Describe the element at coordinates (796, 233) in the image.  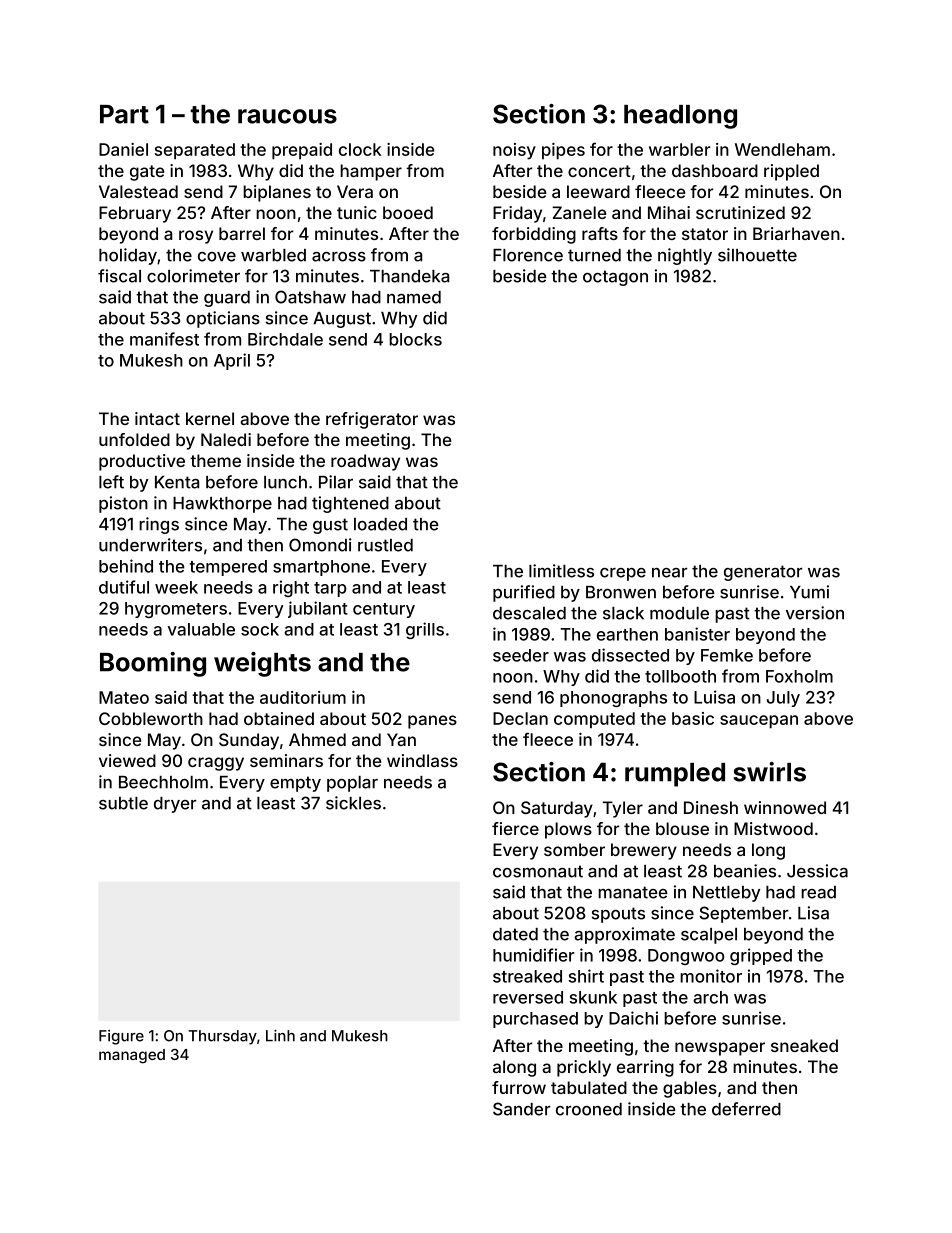
I see `Briarhaven` at that location.
